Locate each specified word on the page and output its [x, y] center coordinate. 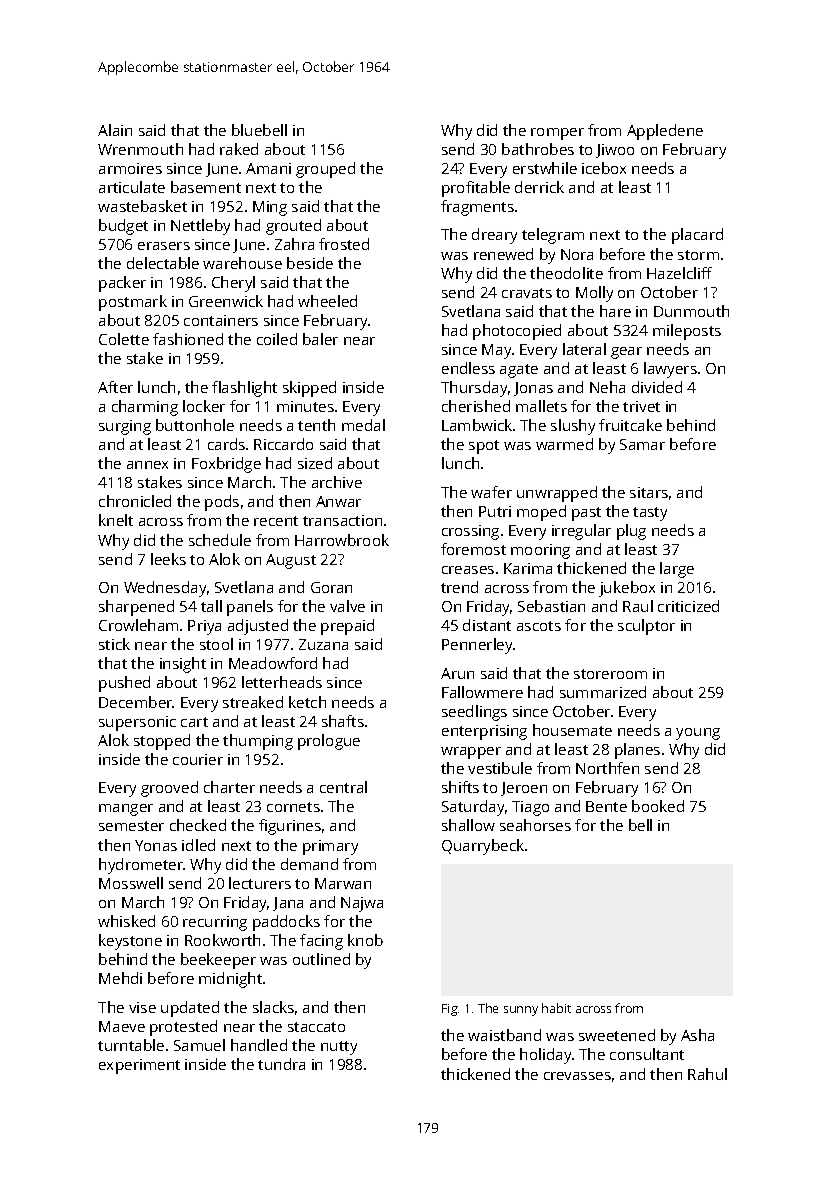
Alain [115, 130]
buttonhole [195, 425]
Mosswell [131, 883]
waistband [504, 1035]
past [586, 514]
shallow [468, 825]
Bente [606, 806]
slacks [273, 1007]
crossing [470, 532]
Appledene [665, 132]
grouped [325, 170]
